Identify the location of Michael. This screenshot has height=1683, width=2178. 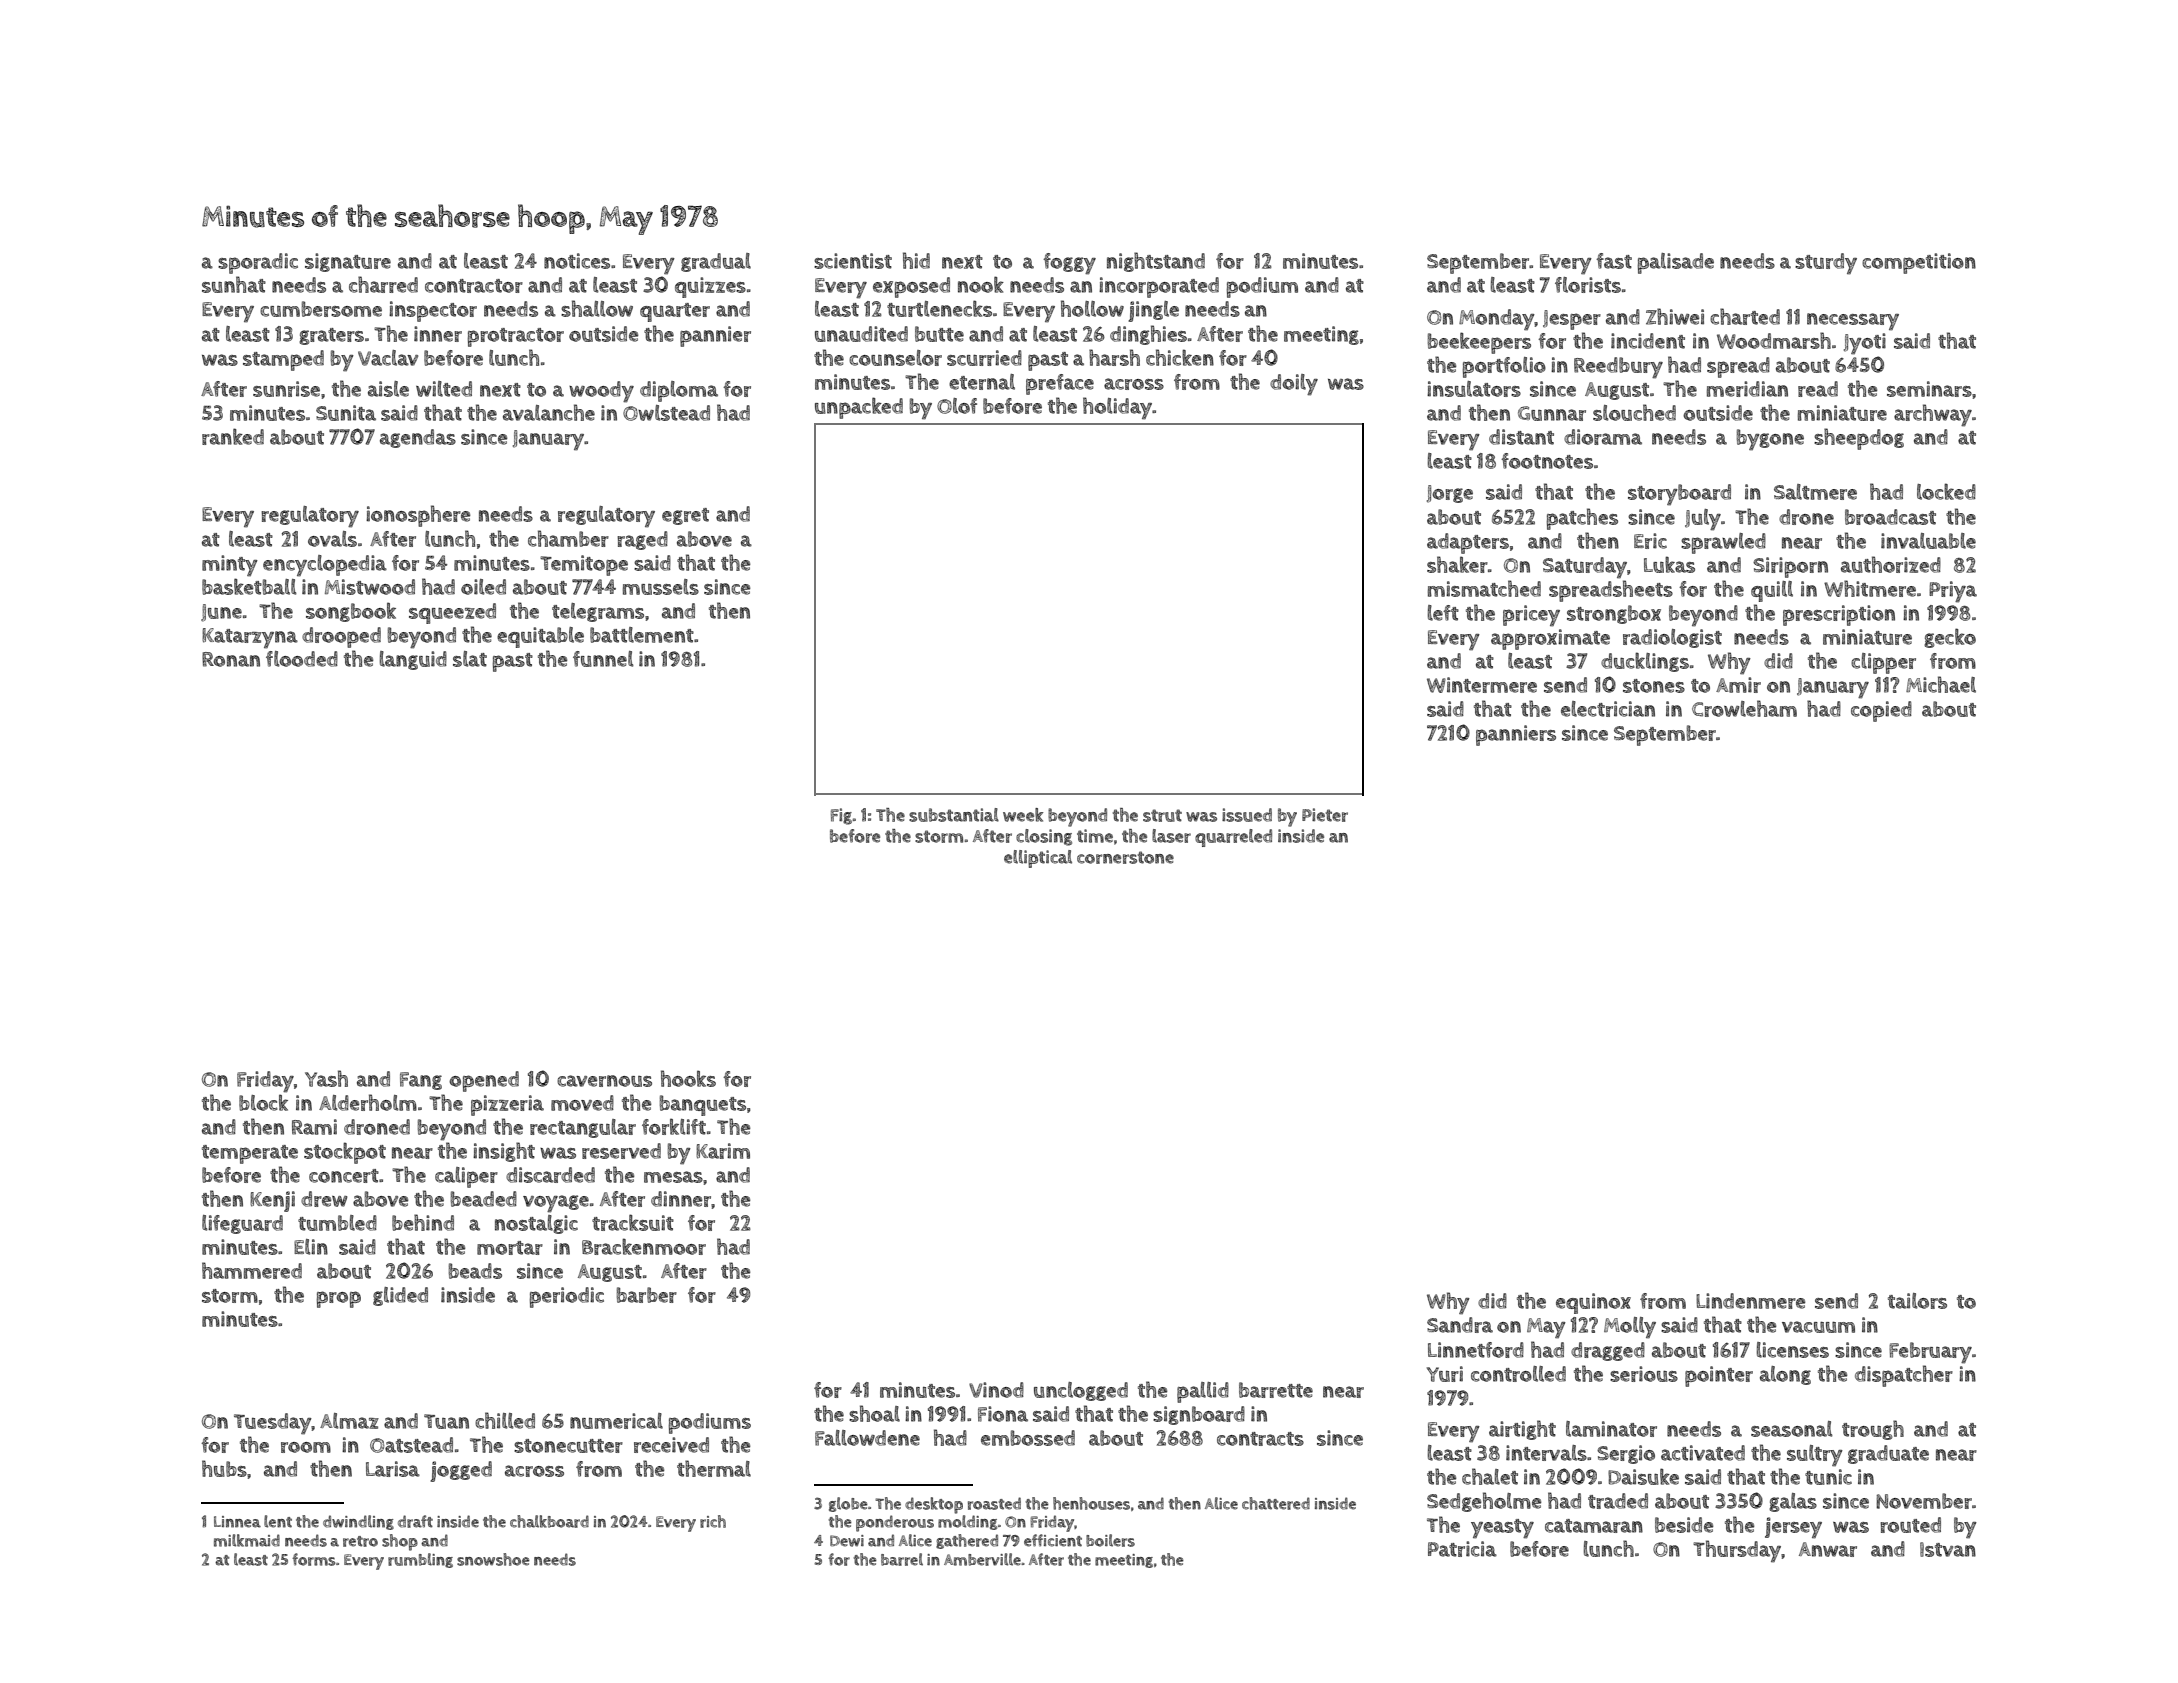
(1941, 684).
